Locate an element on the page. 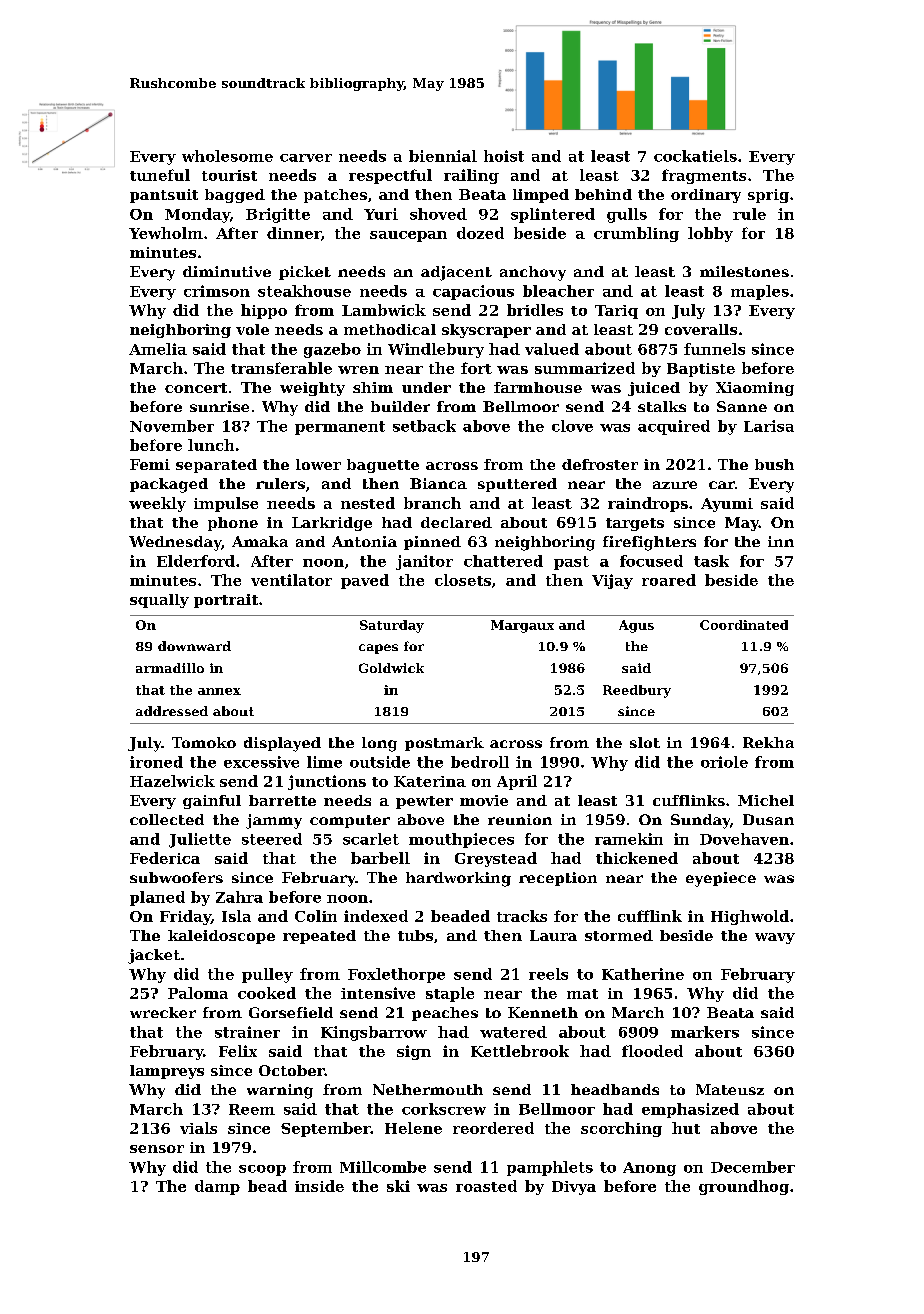 The width and height of the page is (924, 1314). Lambwick is located at coordinates (384, 310).
